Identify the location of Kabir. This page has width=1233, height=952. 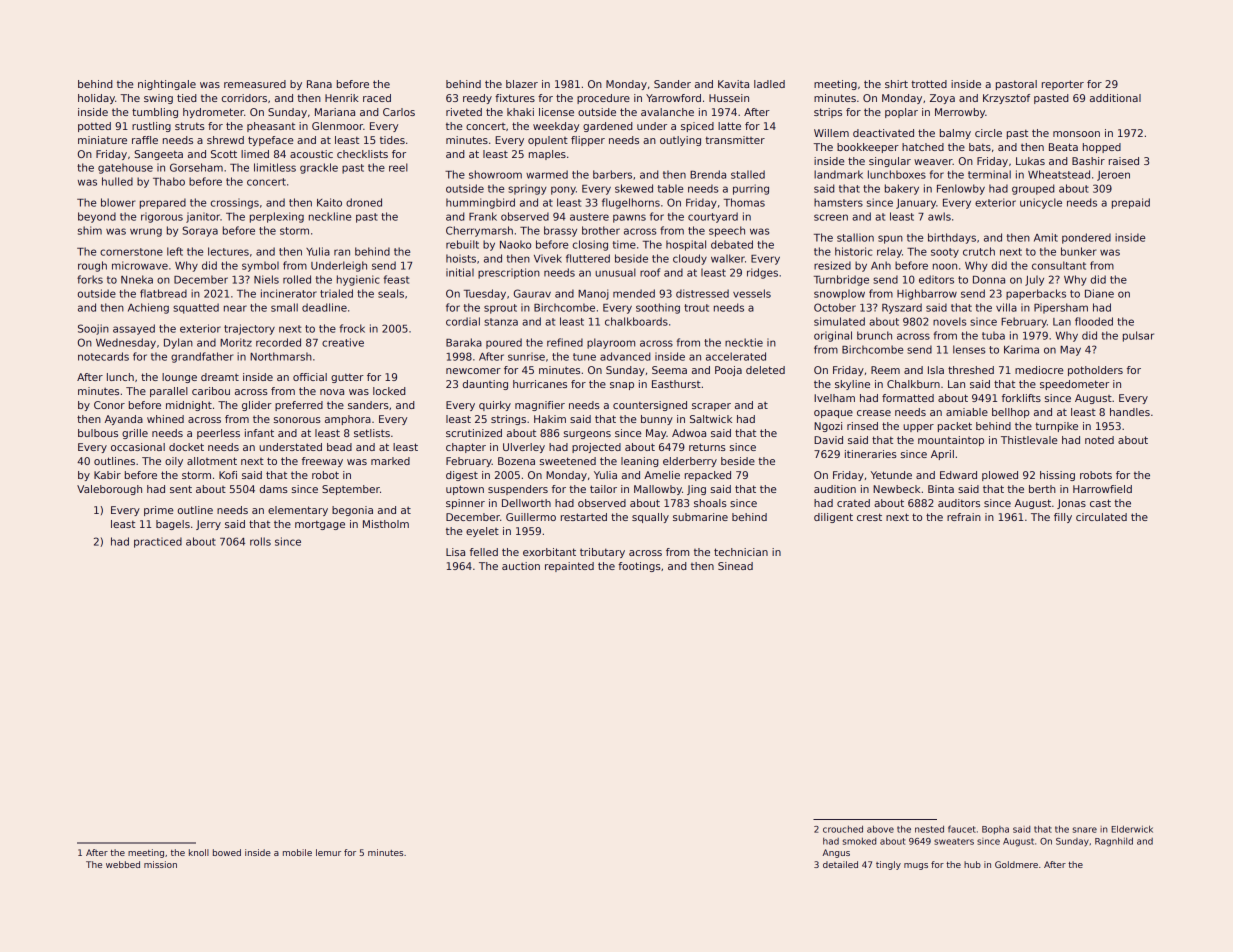
(107, 475).
